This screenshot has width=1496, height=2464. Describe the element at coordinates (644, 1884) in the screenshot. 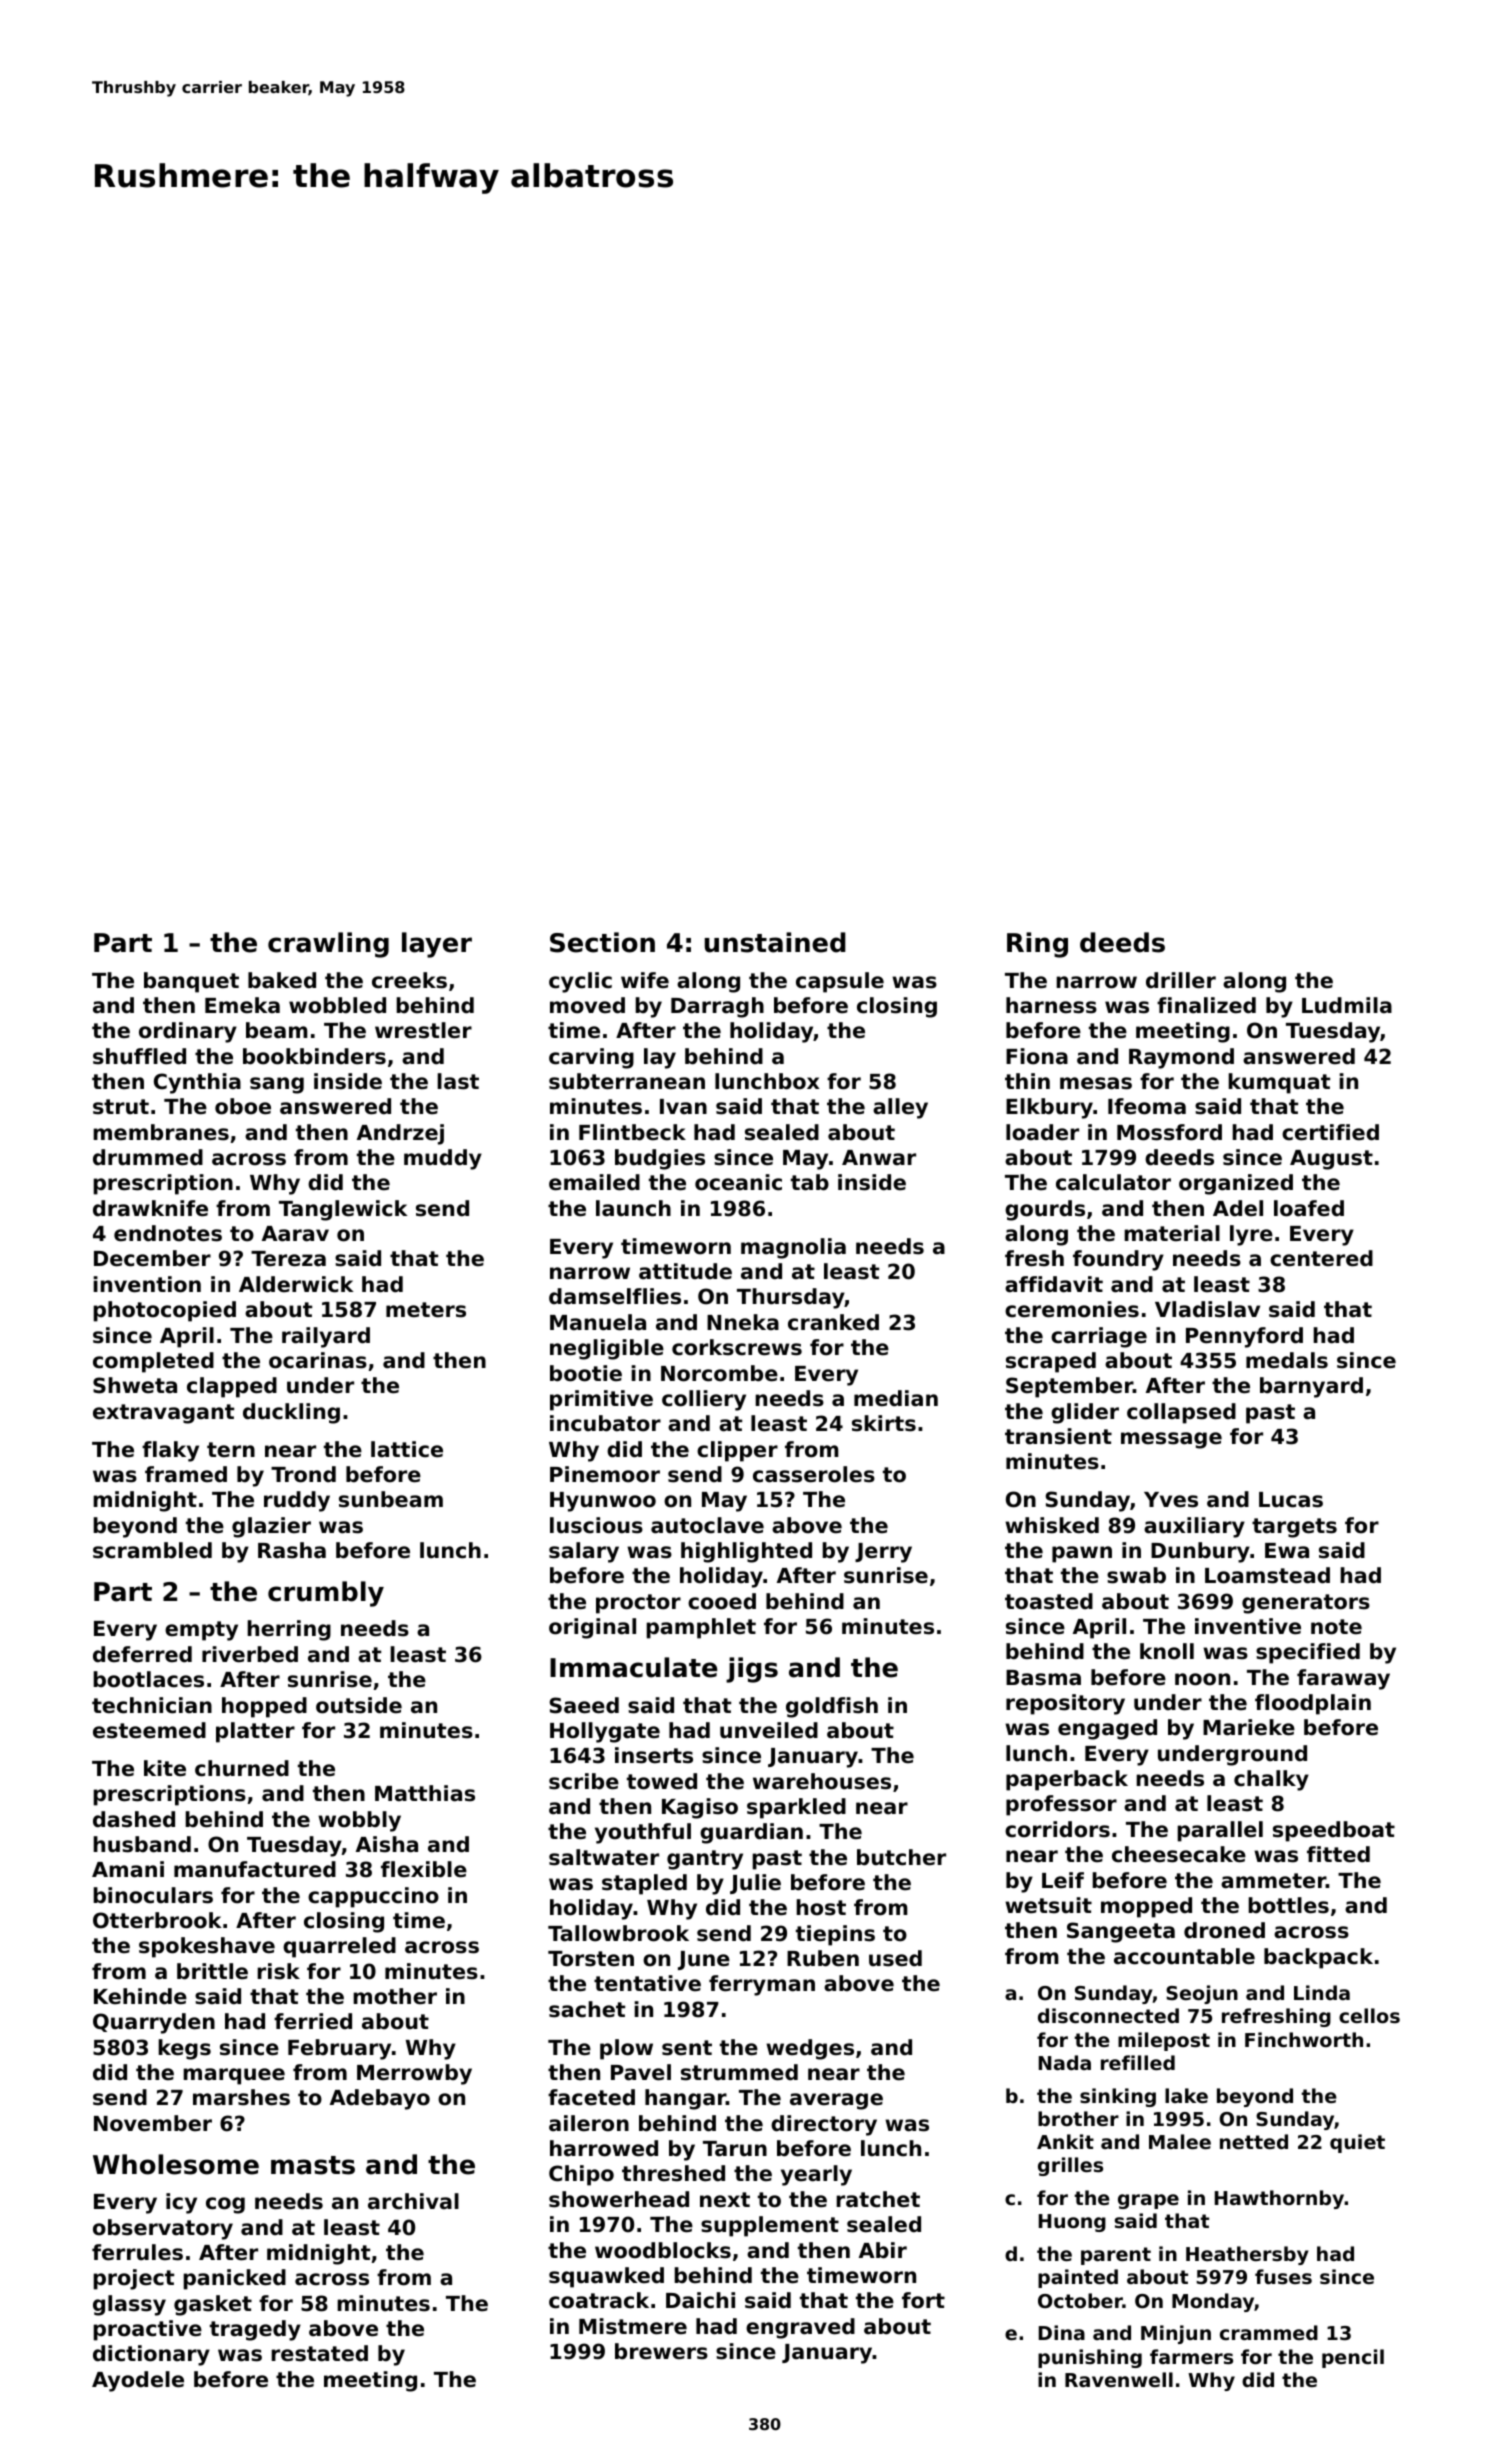

I see `stapled` at that location.
